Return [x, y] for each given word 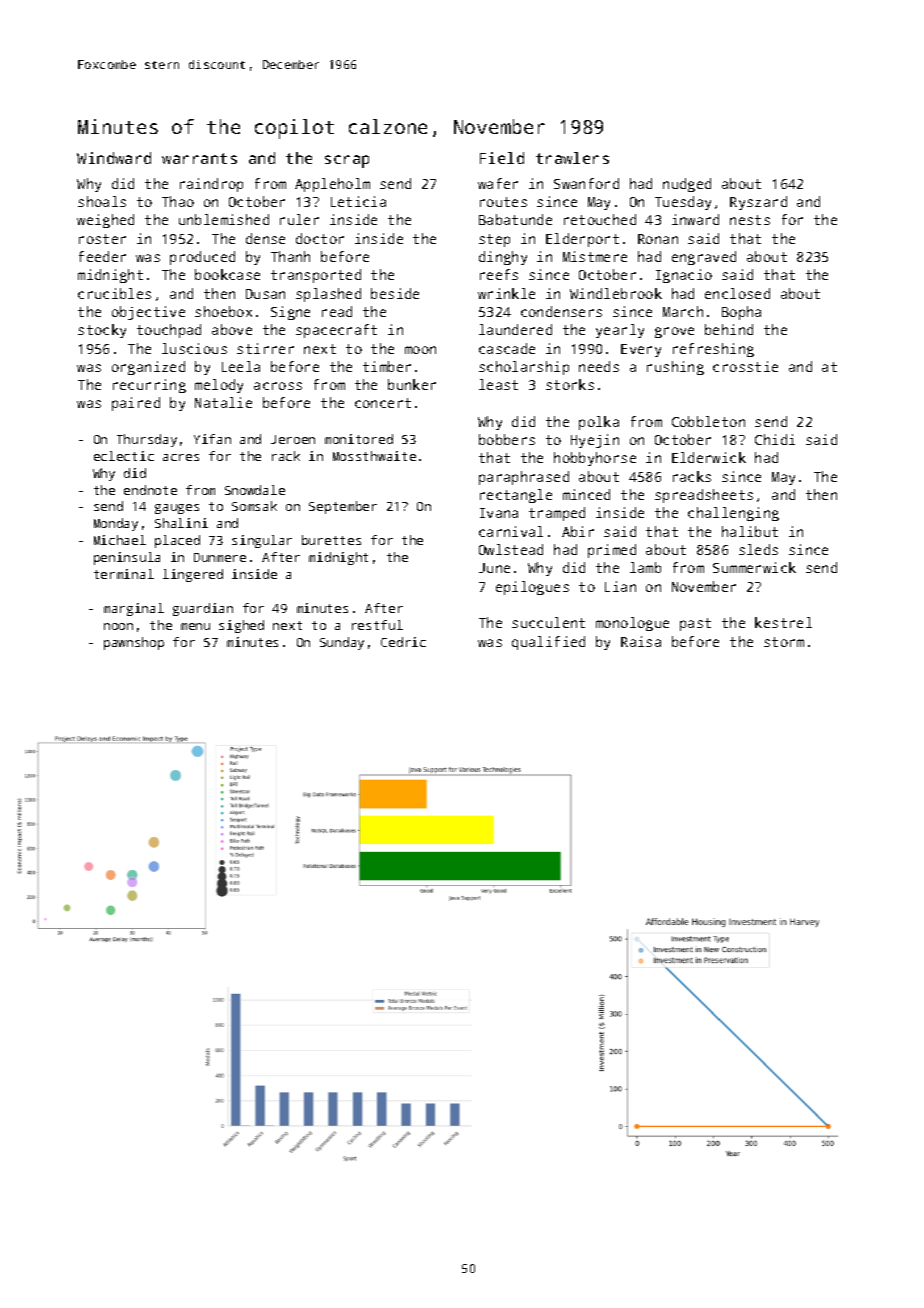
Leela [241, 366]
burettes [331, 540]
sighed [241, 626]
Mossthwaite [374, 456]
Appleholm [332, 185]
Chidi [775, 439]
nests [750, 220]
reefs [499, 274]
